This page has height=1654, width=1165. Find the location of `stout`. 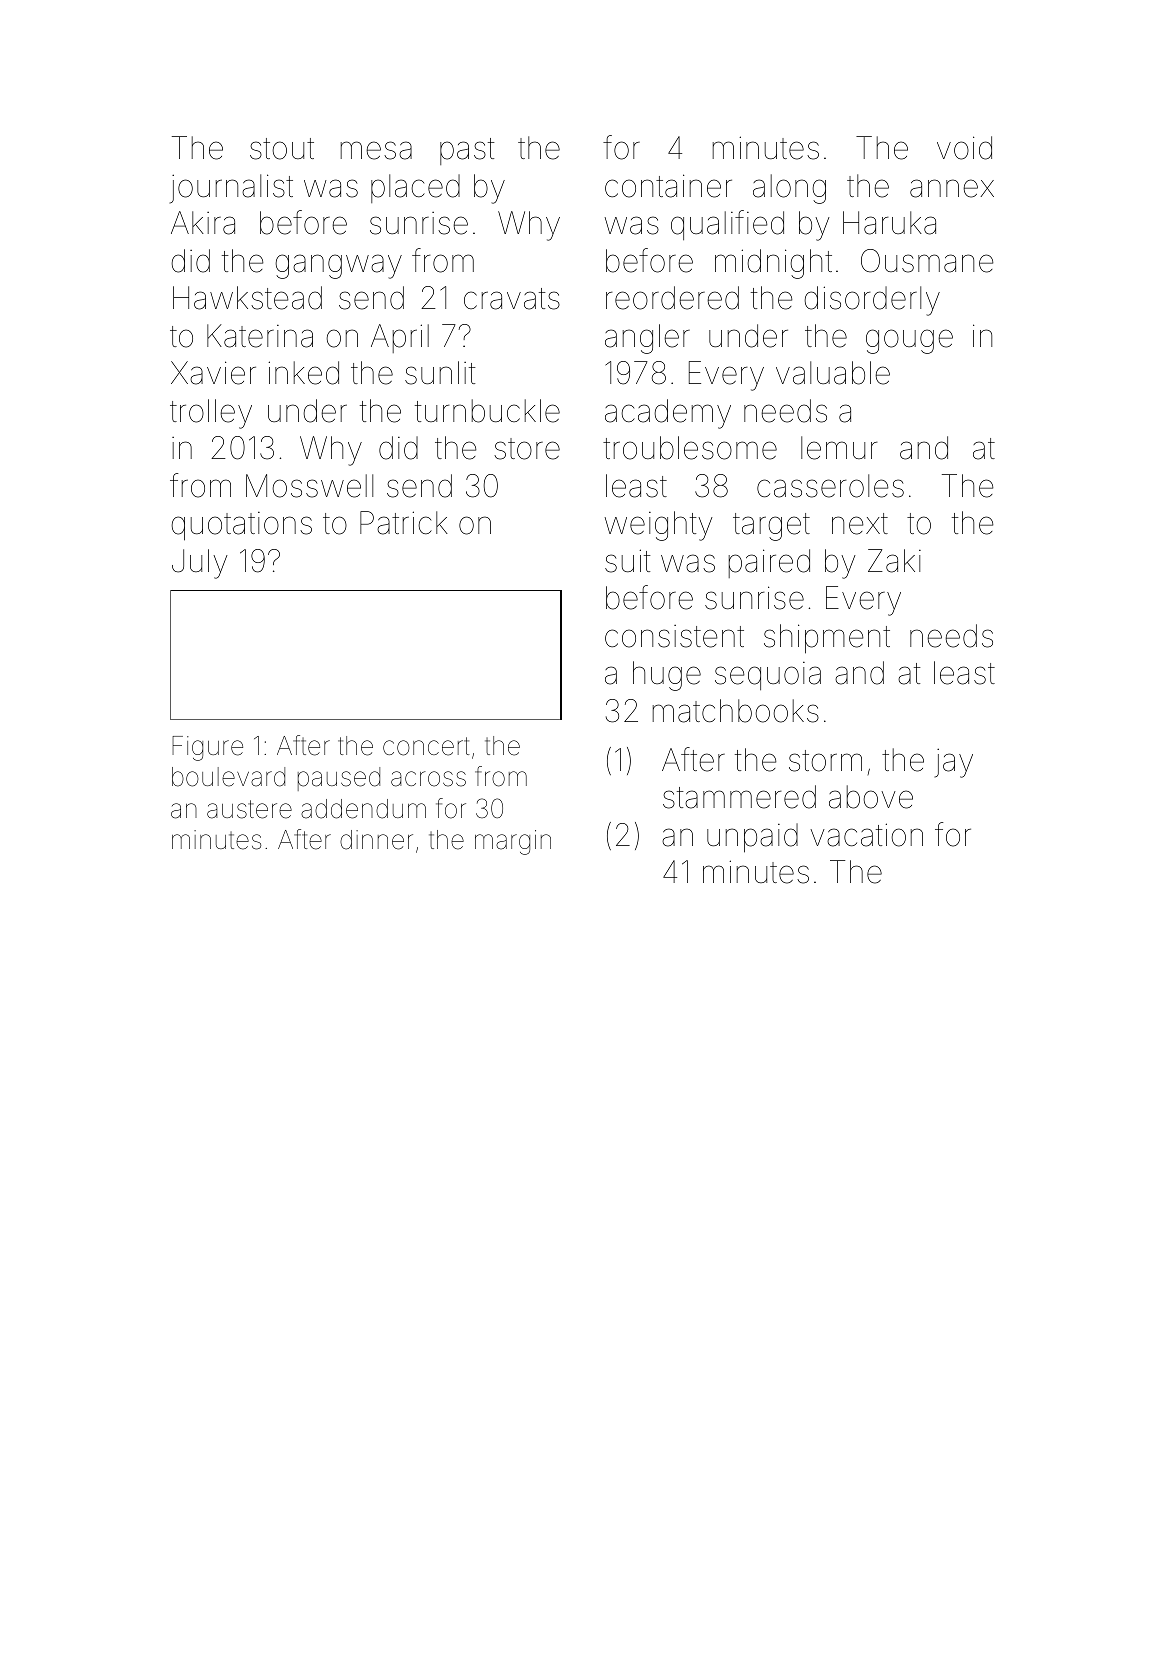

stout is located at coordinates (282, 149).
